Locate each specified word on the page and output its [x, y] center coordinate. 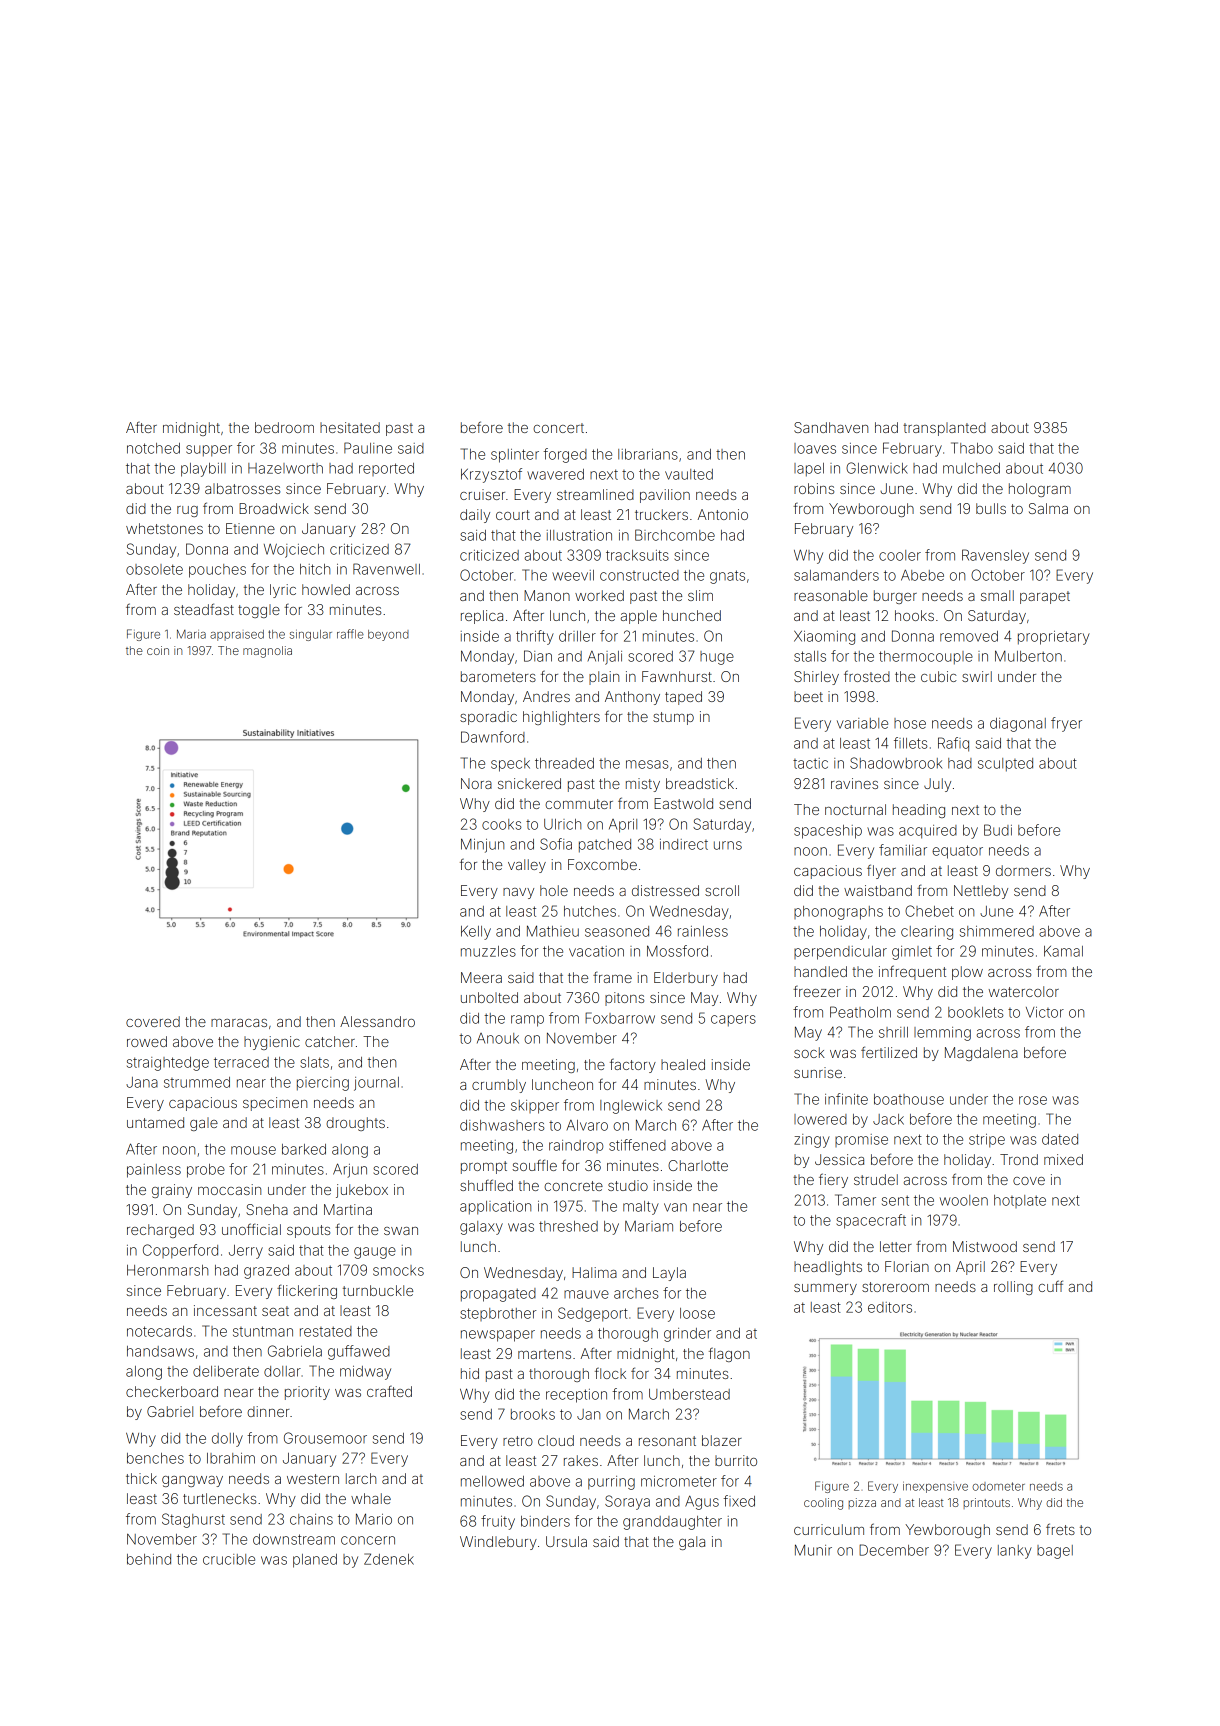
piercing [323, 1084]
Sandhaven [831, 427]
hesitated [350, 427]
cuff [1050, 1286]
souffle [534, 1165]
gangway [192, 1481]
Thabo [972, 448]
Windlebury [498, 1543]
